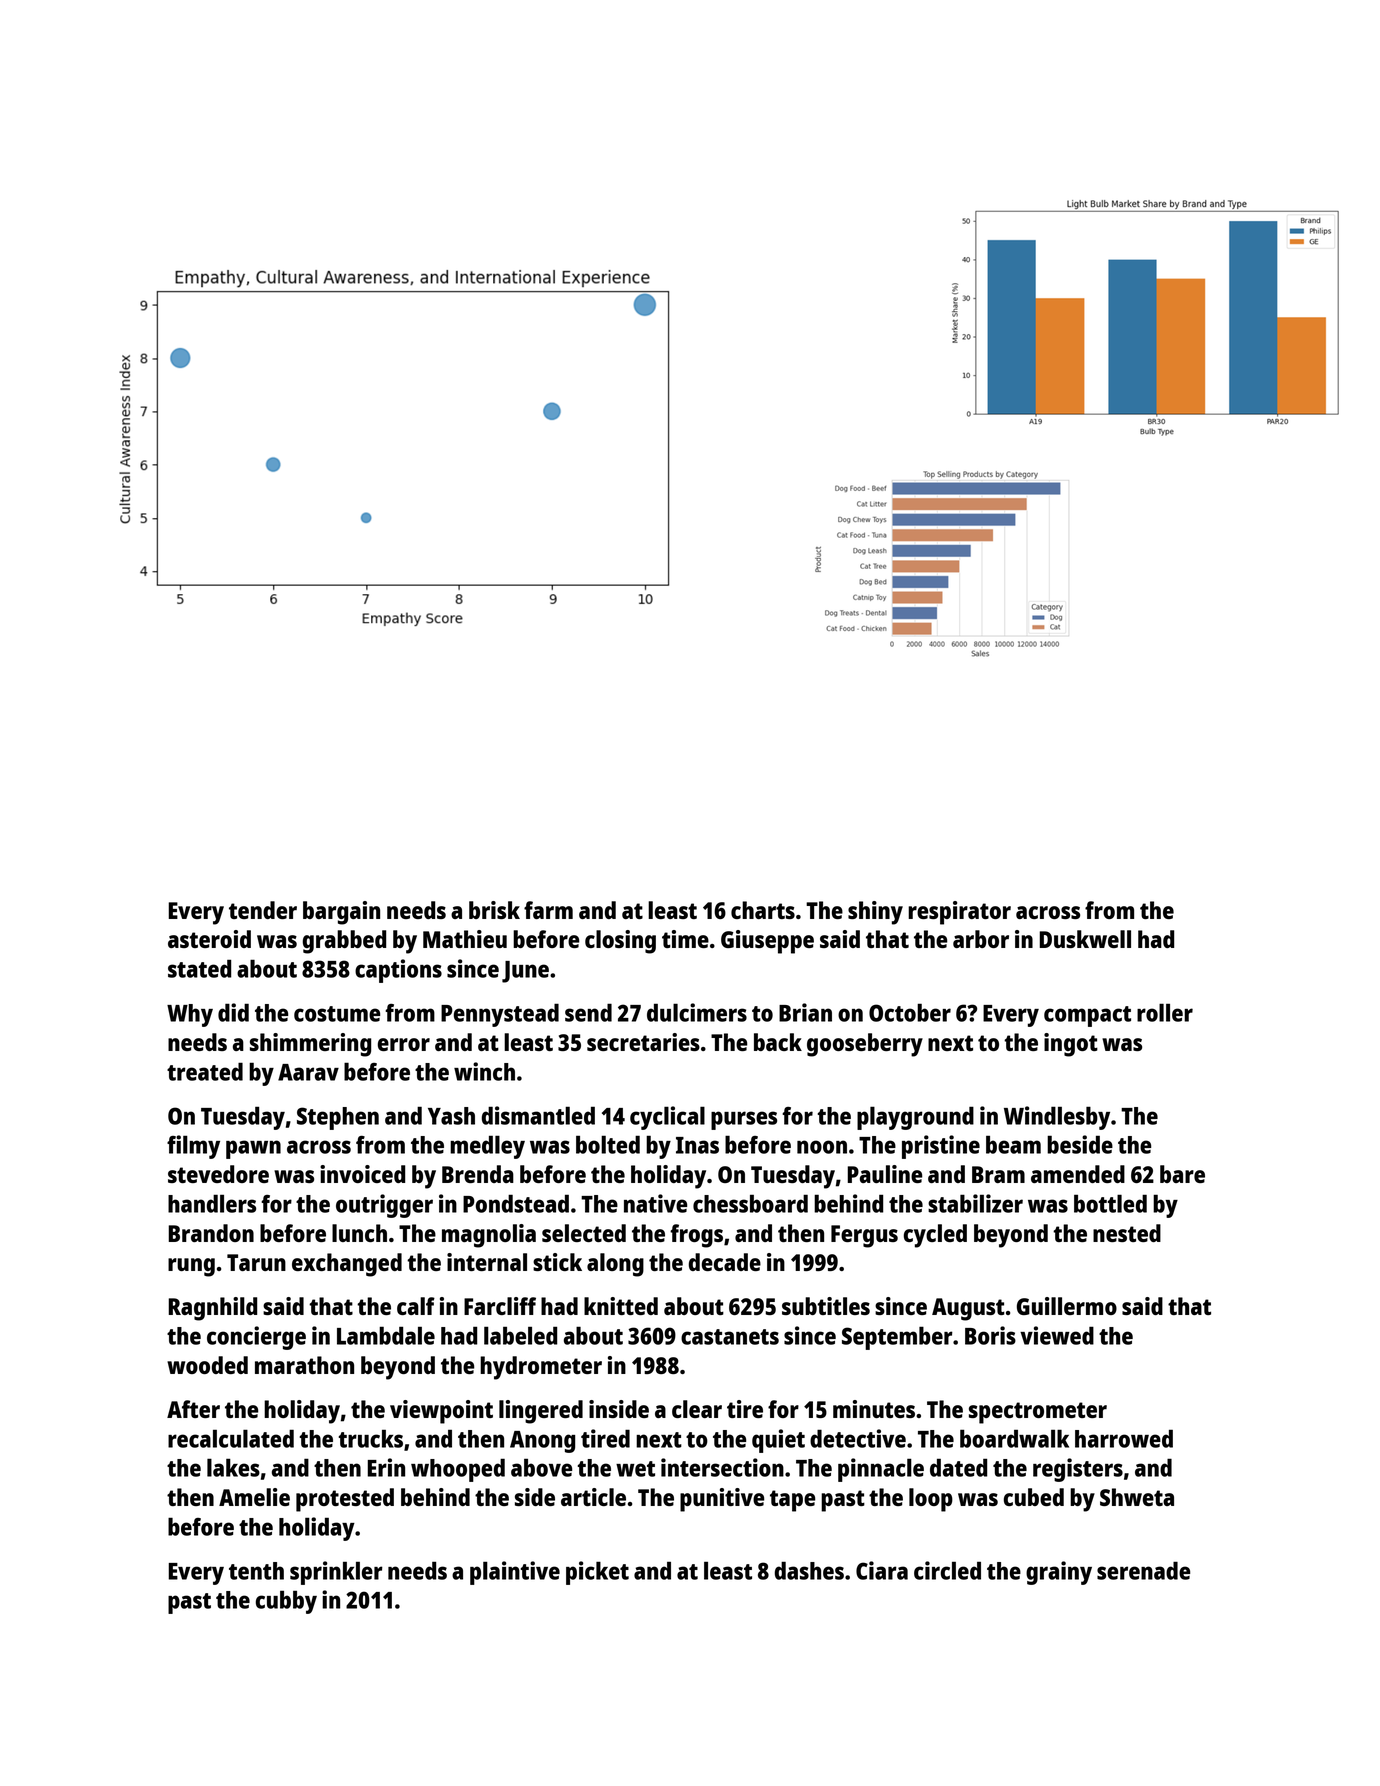  Describe the element at coordinates (1057, 1335) in the image. I see `viewed` at that location.
